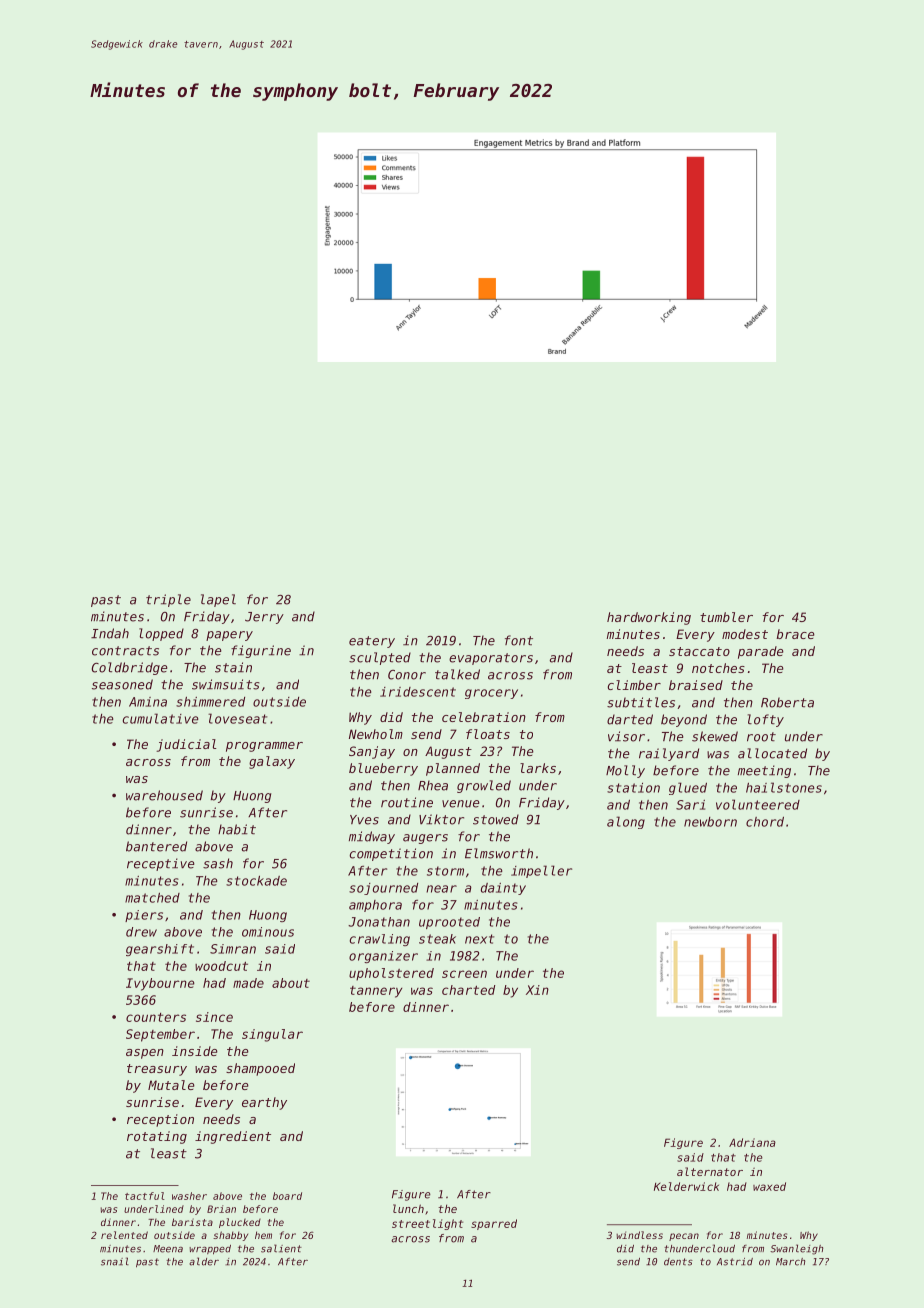 The width and height of the document is (924, 1308). What do you see at coordinates (726, 617) in the document?
I see `tumbler` at bounding box center [726, 617].
